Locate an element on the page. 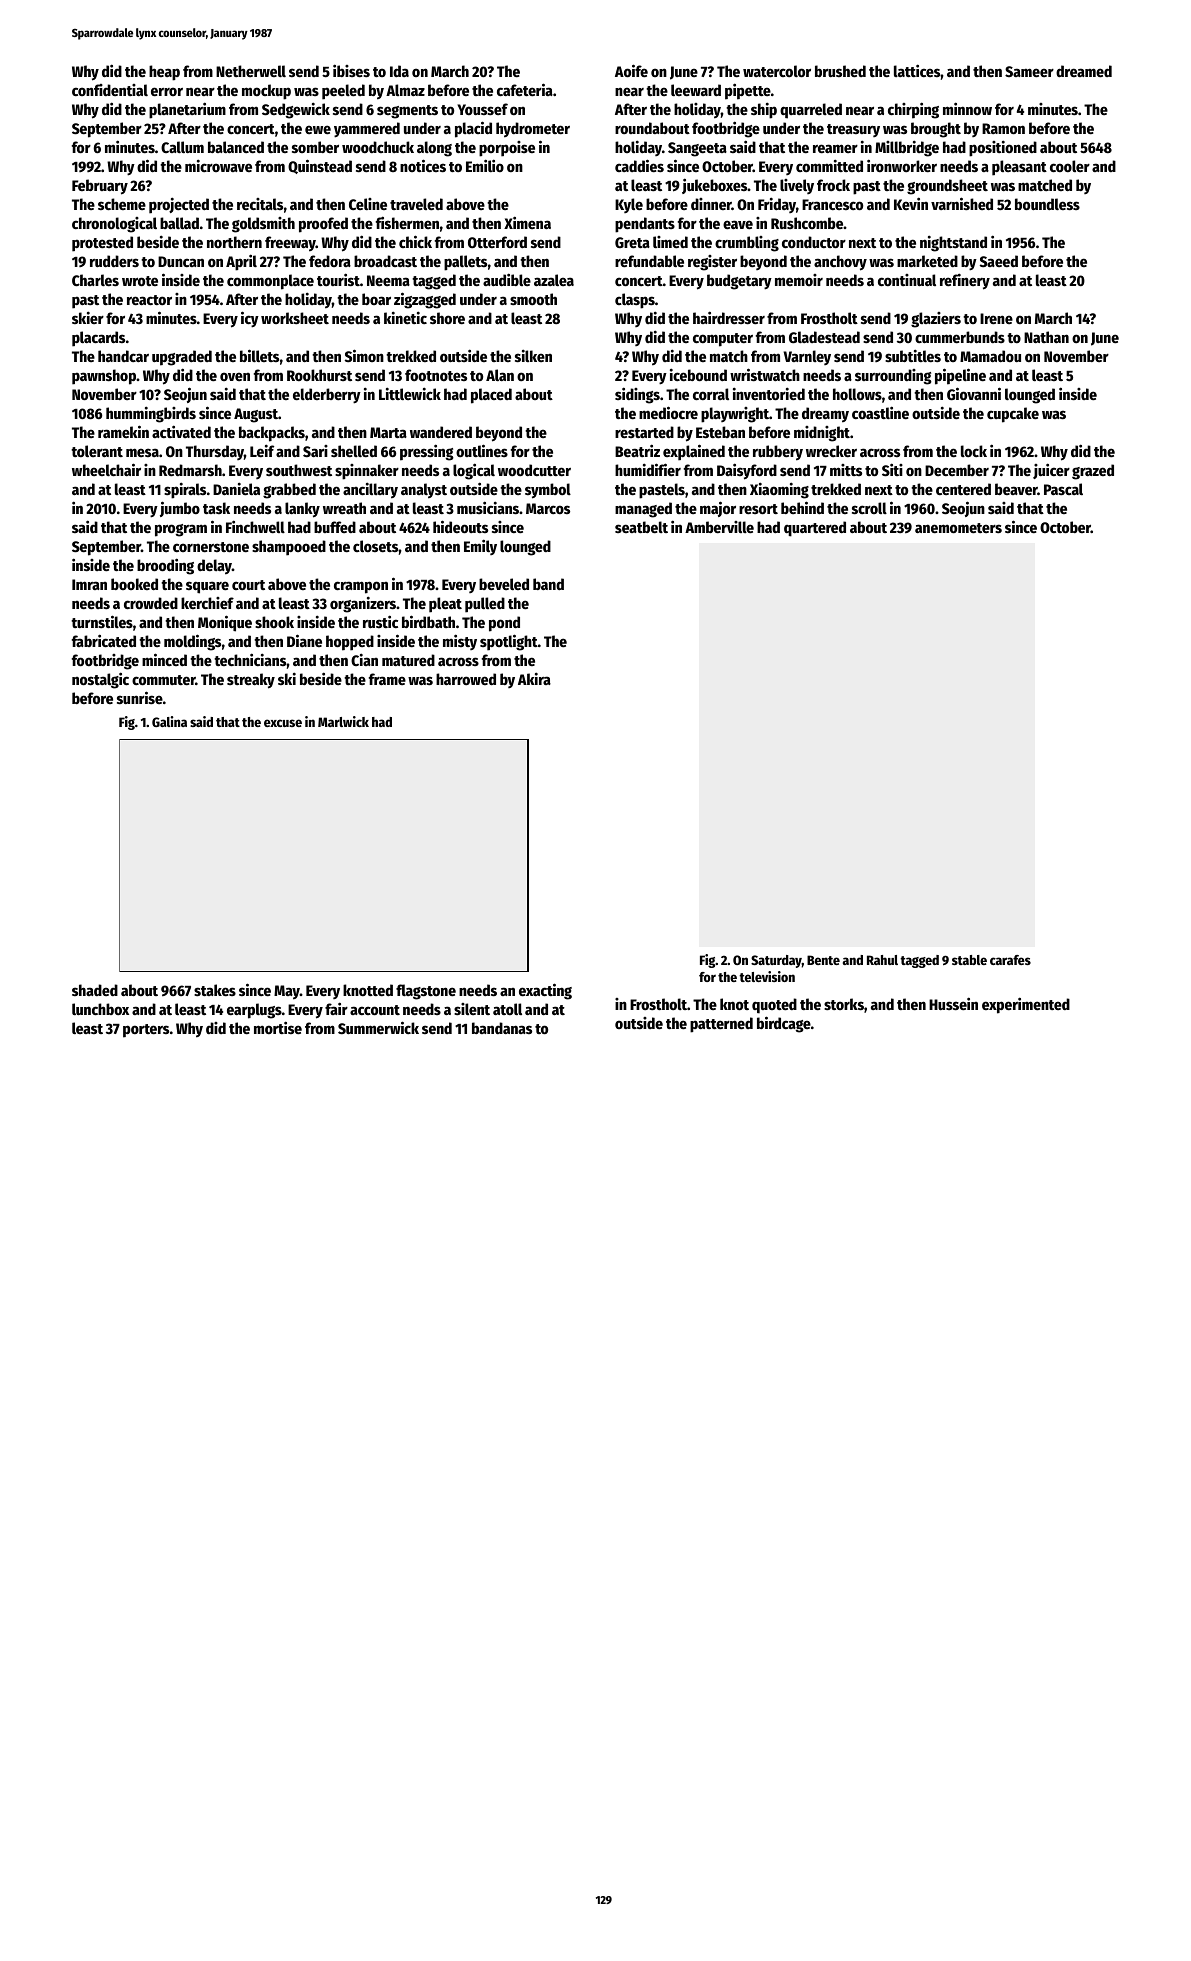 The image size is (1191, 1961). sunrise is located at coordinates (140, 697).
